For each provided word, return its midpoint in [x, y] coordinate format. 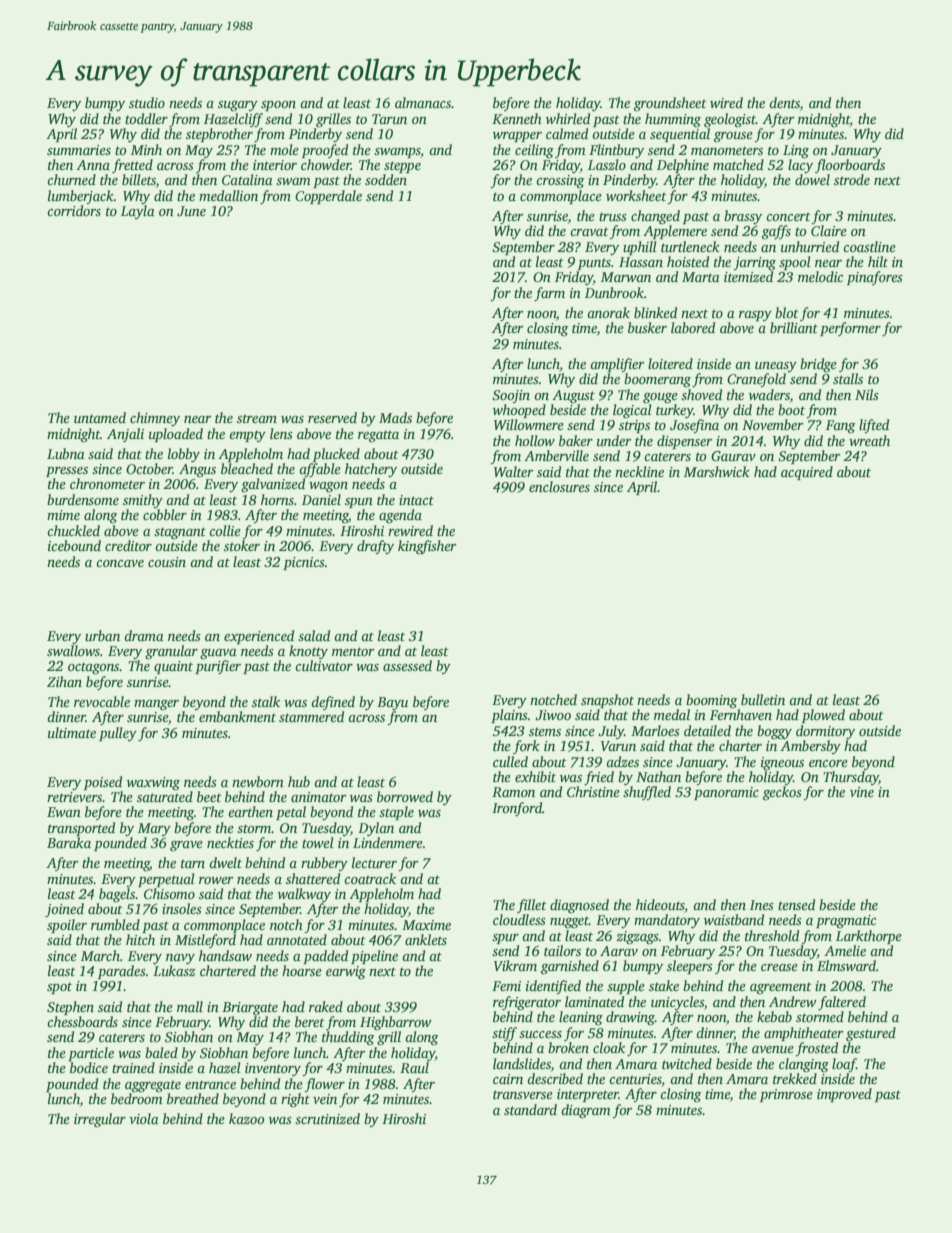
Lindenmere [388, 842]
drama [144, 635]
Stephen [70, 1008]
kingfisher [427, 547]
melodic [820, 276]
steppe [402, 167]
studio [147, 102]
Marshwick [717, 471]
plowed [823, 716]
